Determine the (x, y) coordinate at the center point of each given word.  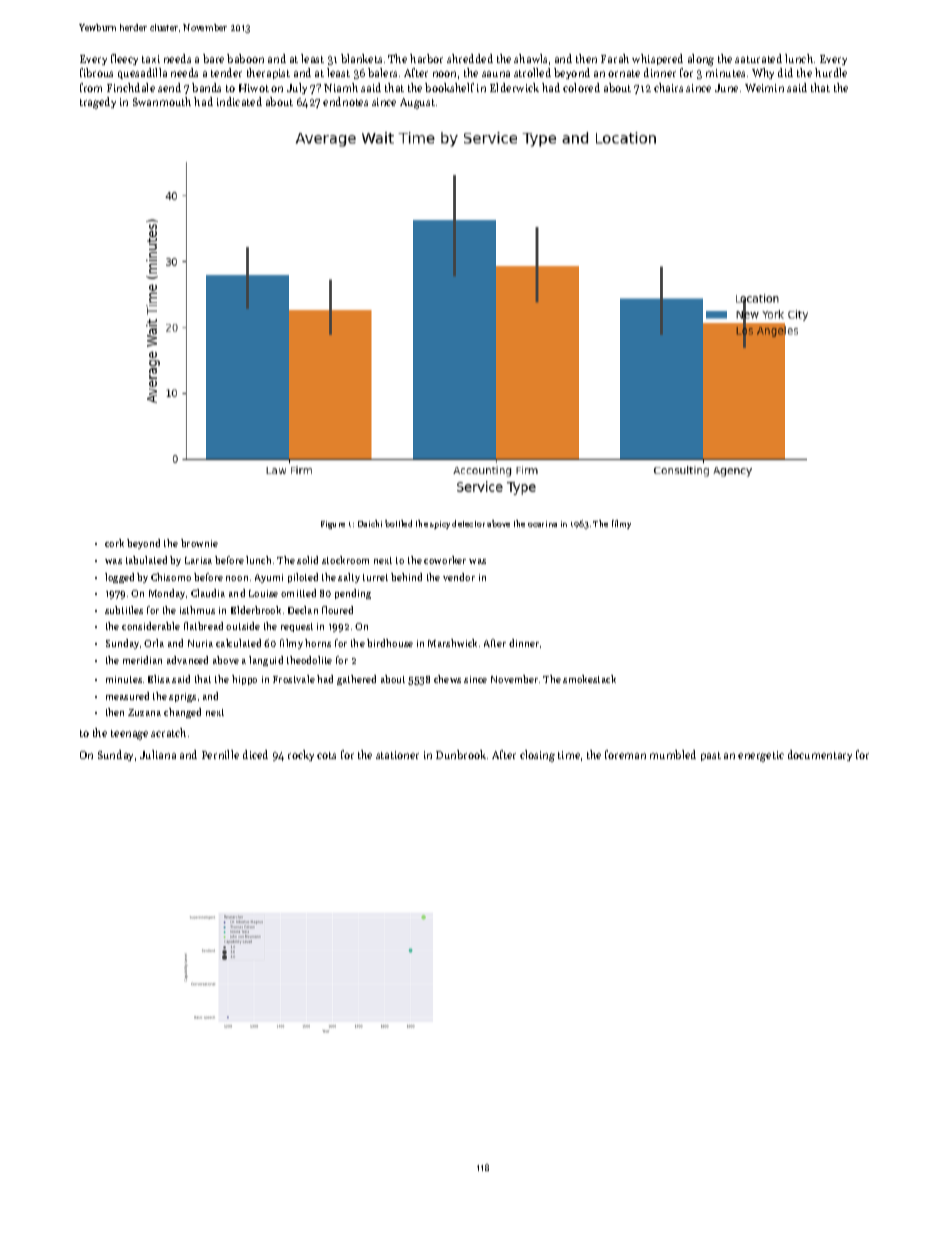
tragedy (98, 103)
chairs (668, 87)
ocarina (542, 524)
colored (581, 87)
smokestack (589, 679)
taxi (151, 59)
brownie (199, 543)
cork (114, 543)
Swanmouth (162, 101)
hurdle (831, 72)
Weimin (764, 88)
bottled (398, 523)
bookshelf (449, 87)
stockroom (345, 560)
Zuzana (144, 712)
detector (468, 523)
